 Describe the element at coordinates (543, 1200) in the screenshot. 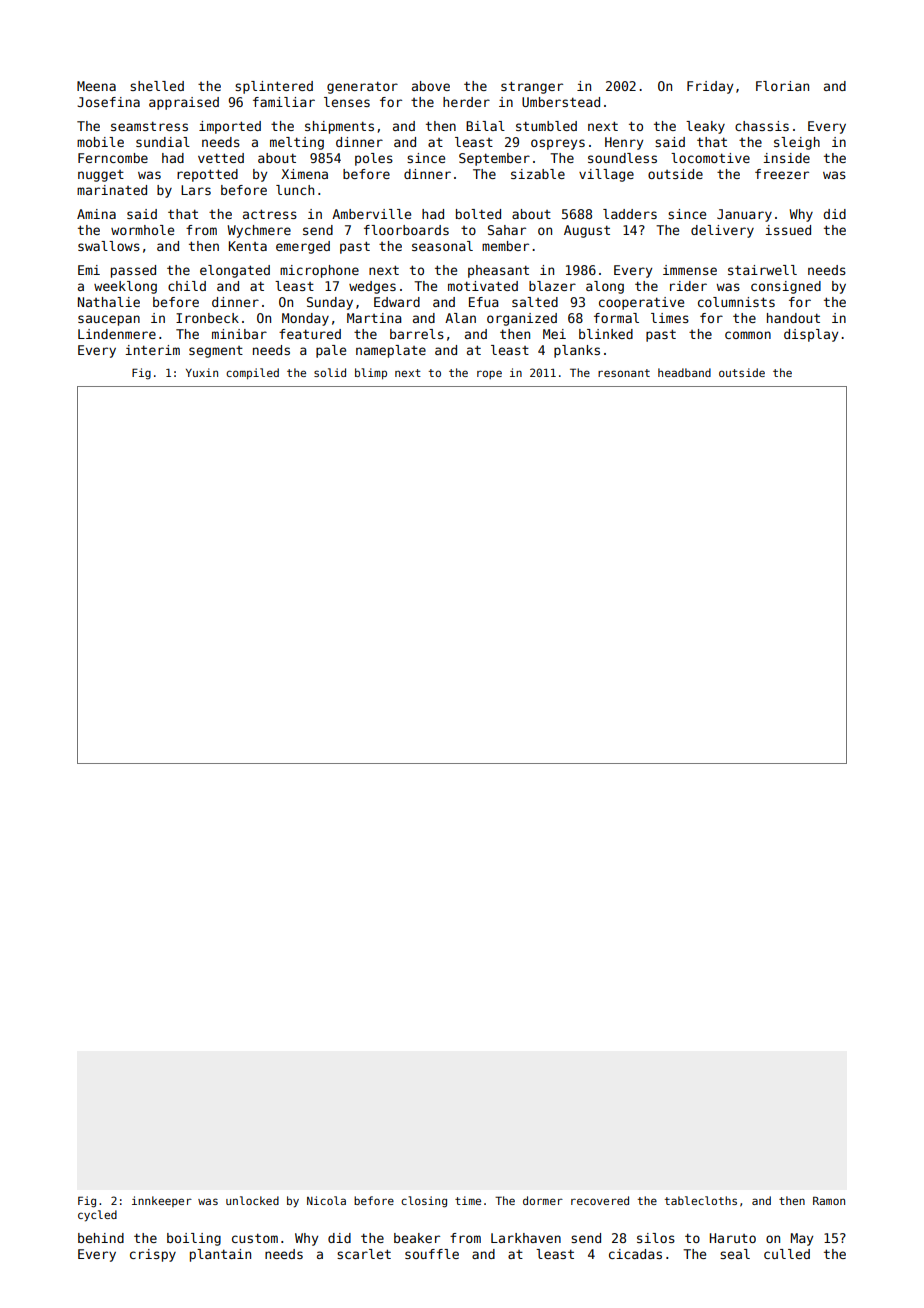

I see `dormer` at that location.
